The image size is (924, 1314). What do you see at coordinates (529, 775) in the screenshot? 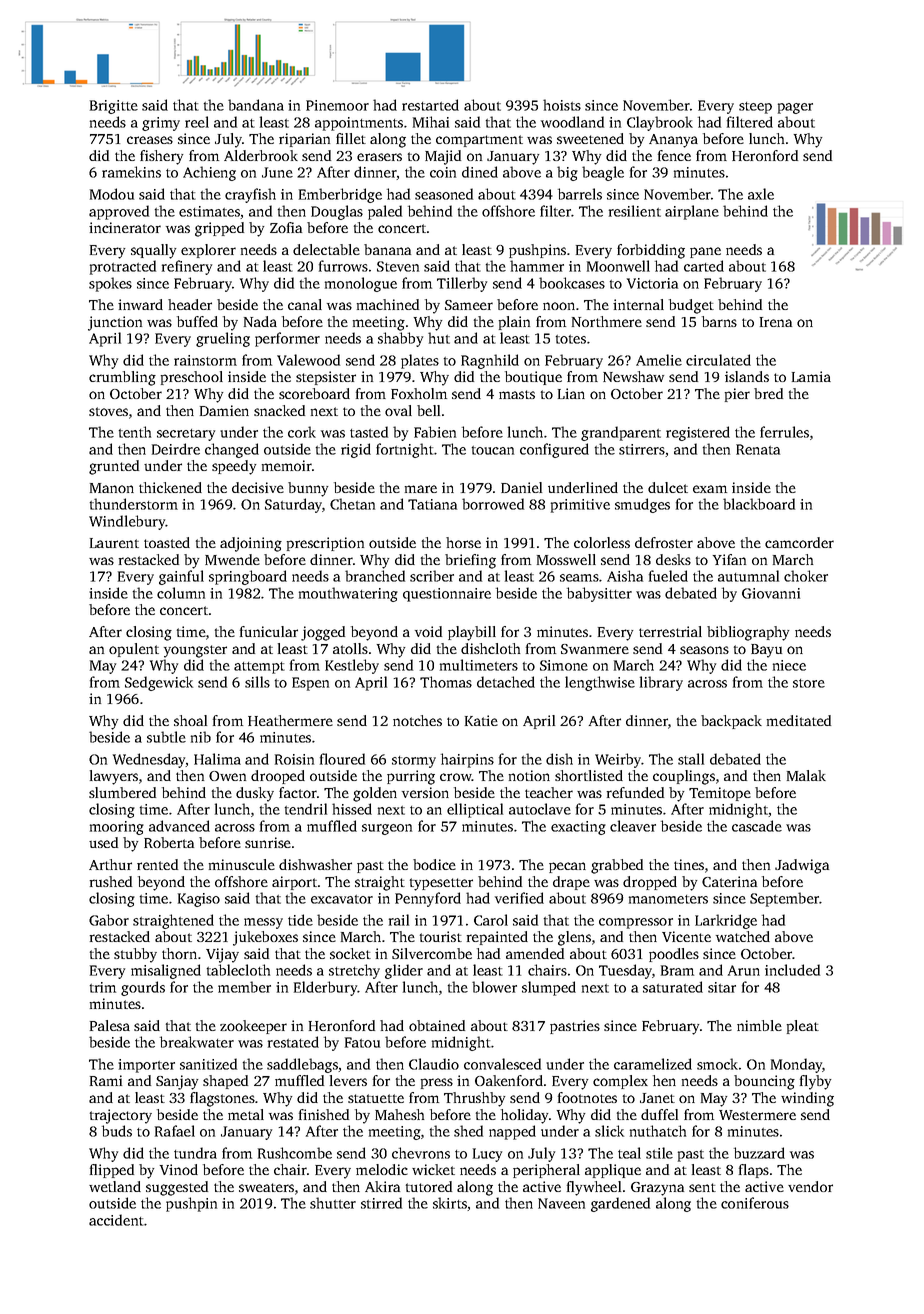
I see `notion` at bounding box center [529, 775].
